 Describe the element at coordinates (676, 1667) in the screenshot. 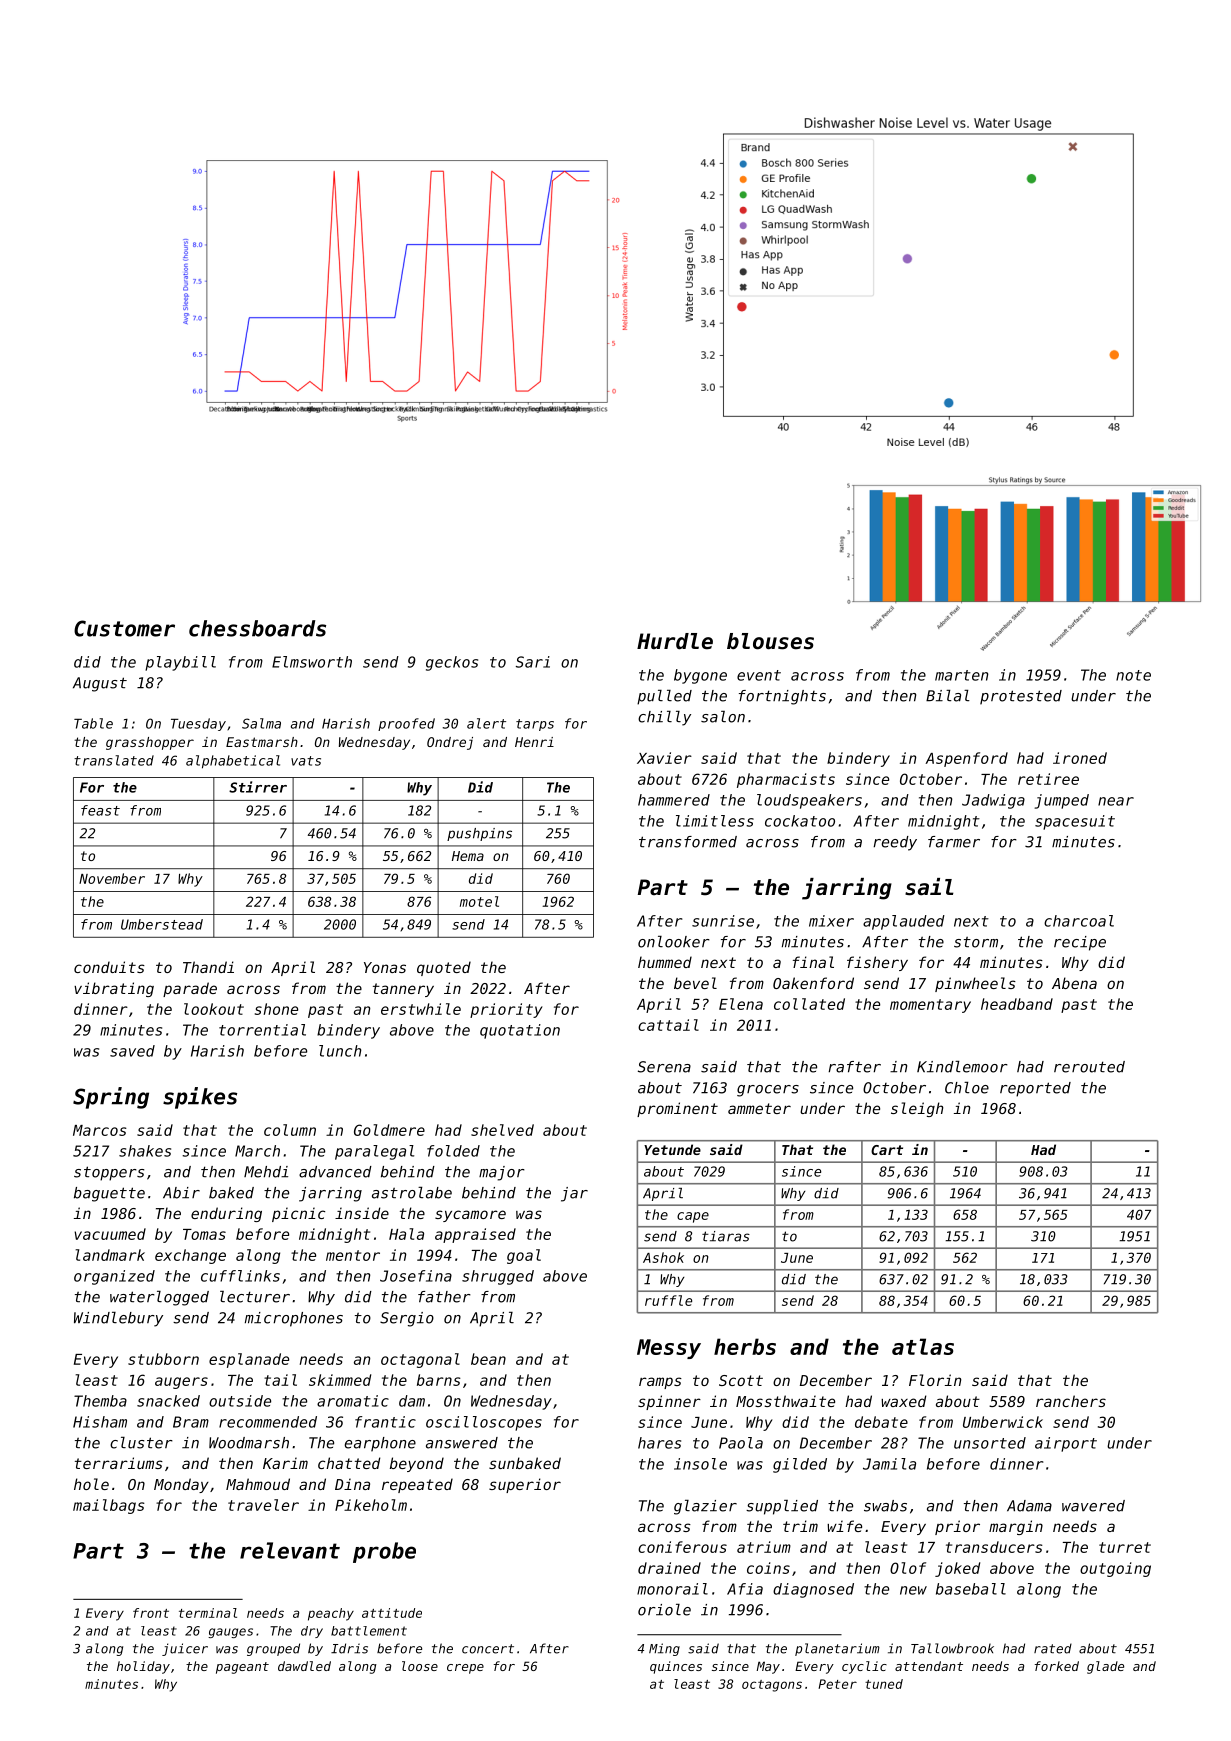

I see `quinces` at that location.
